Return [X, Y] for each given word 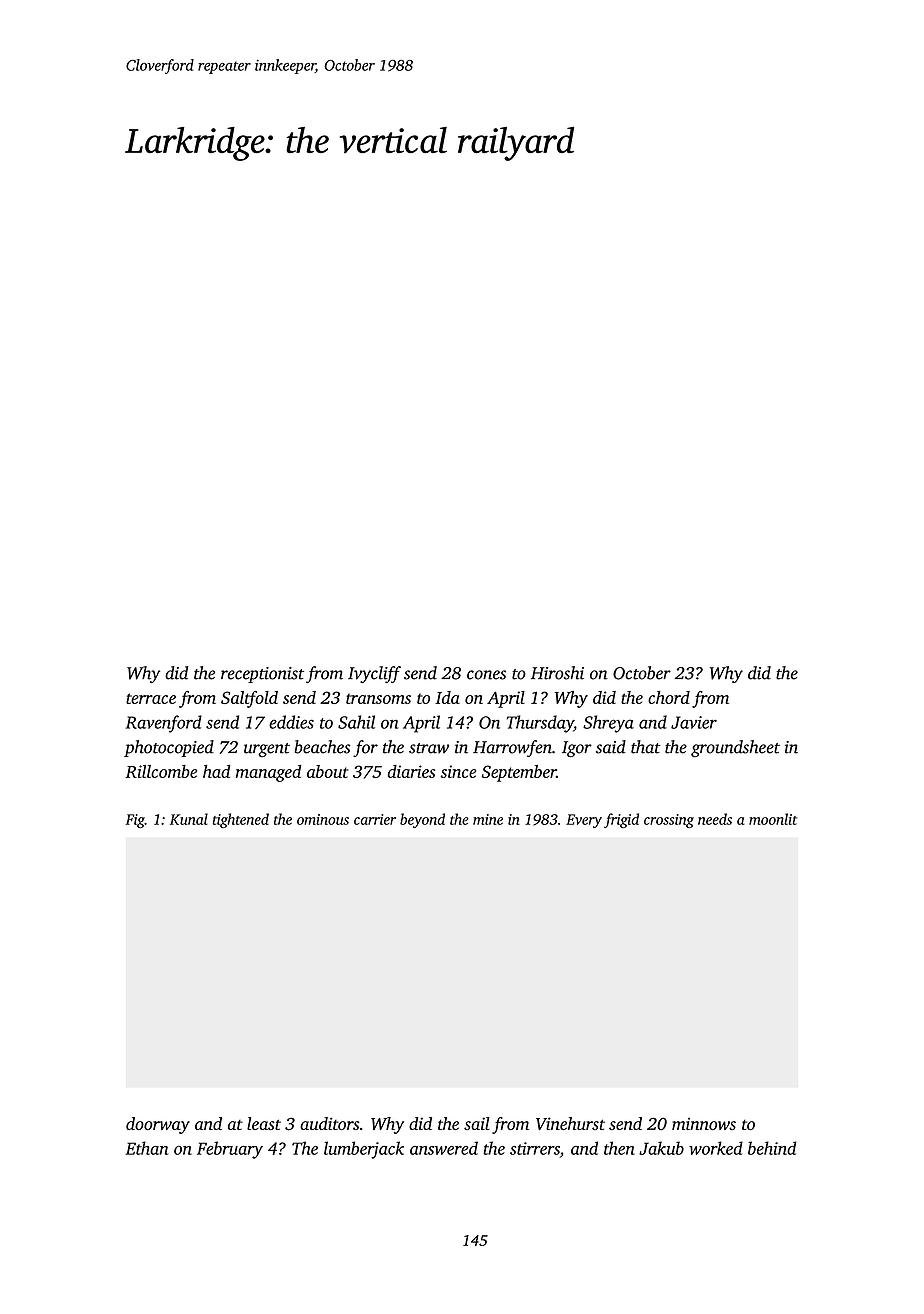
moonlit [773, 819]
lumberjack [364, 1150]
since [458, 771]
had [217, 771]
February [230, 1150]
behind [772, 1148]
